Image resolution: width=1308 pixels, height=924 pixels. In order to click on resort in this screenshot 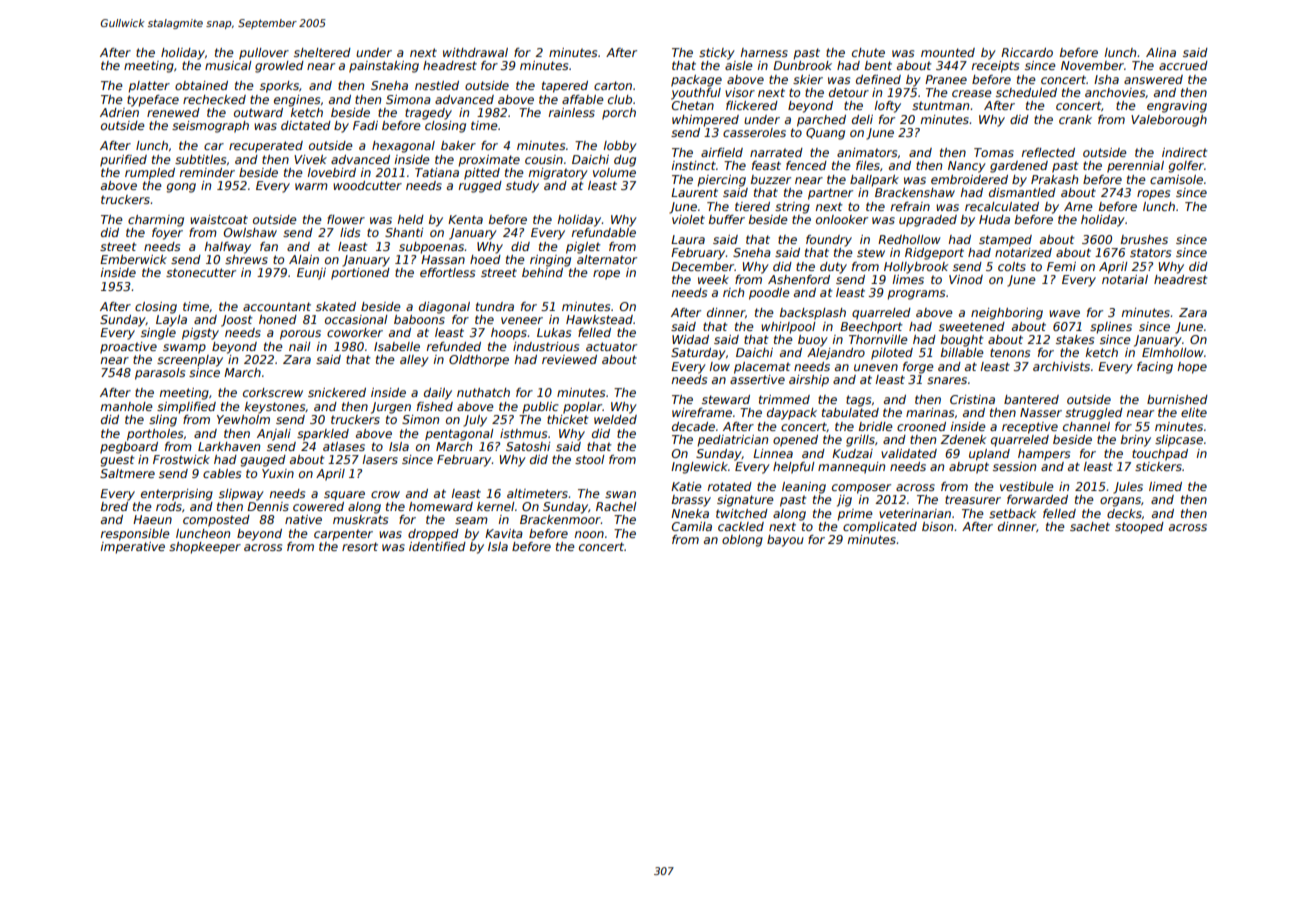, I will do `click(360, 546)`.
